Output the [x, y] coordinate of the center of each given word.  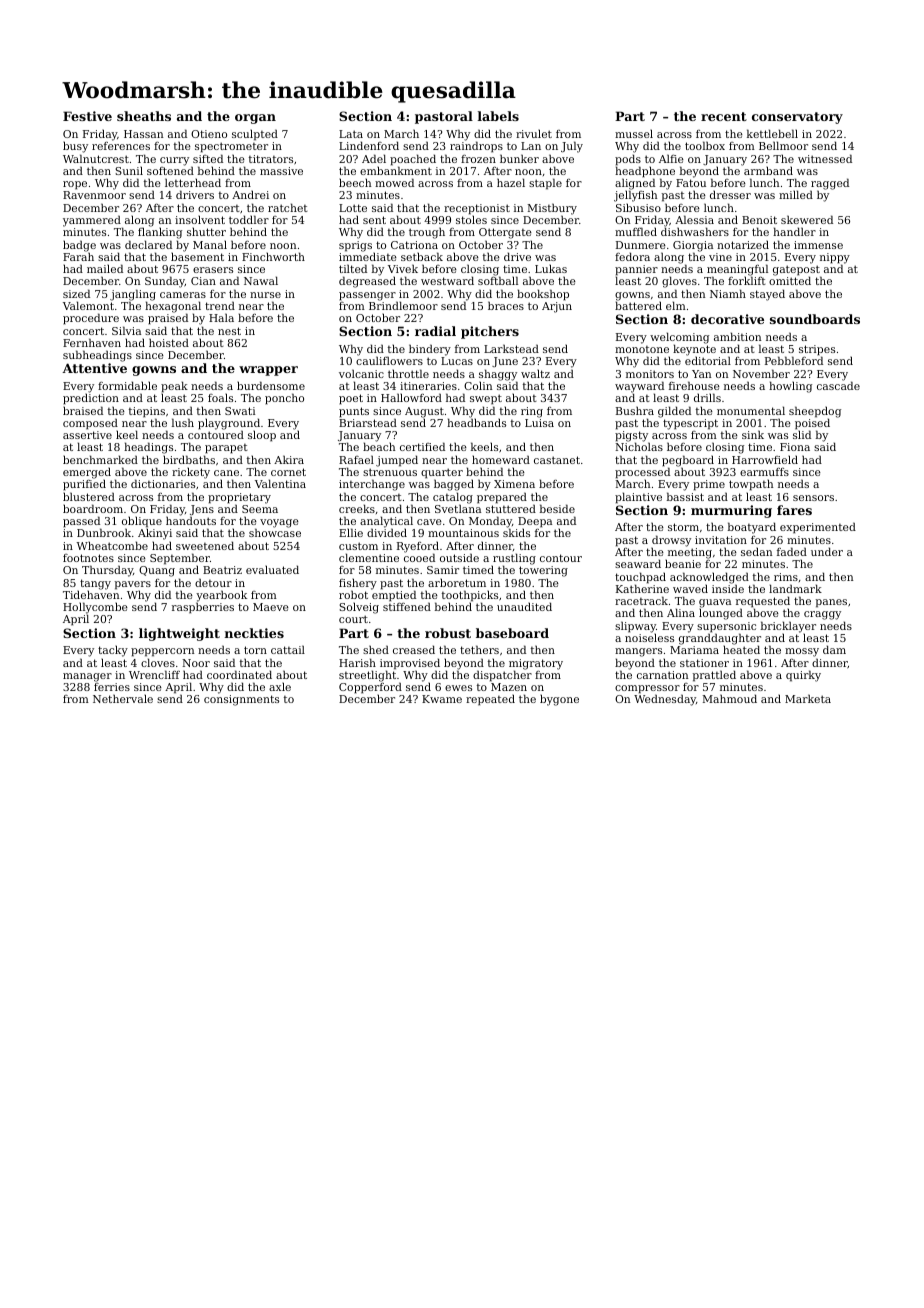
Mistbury [552, 209]
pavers [133, 585]
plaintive [638, 498]
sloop [262, 436]
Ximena [514, 484]
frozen [478, 159]
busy [75, 147]
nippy [835, 259]
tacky [113, 651]
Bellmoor [783, 145]
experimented [818, 528]
